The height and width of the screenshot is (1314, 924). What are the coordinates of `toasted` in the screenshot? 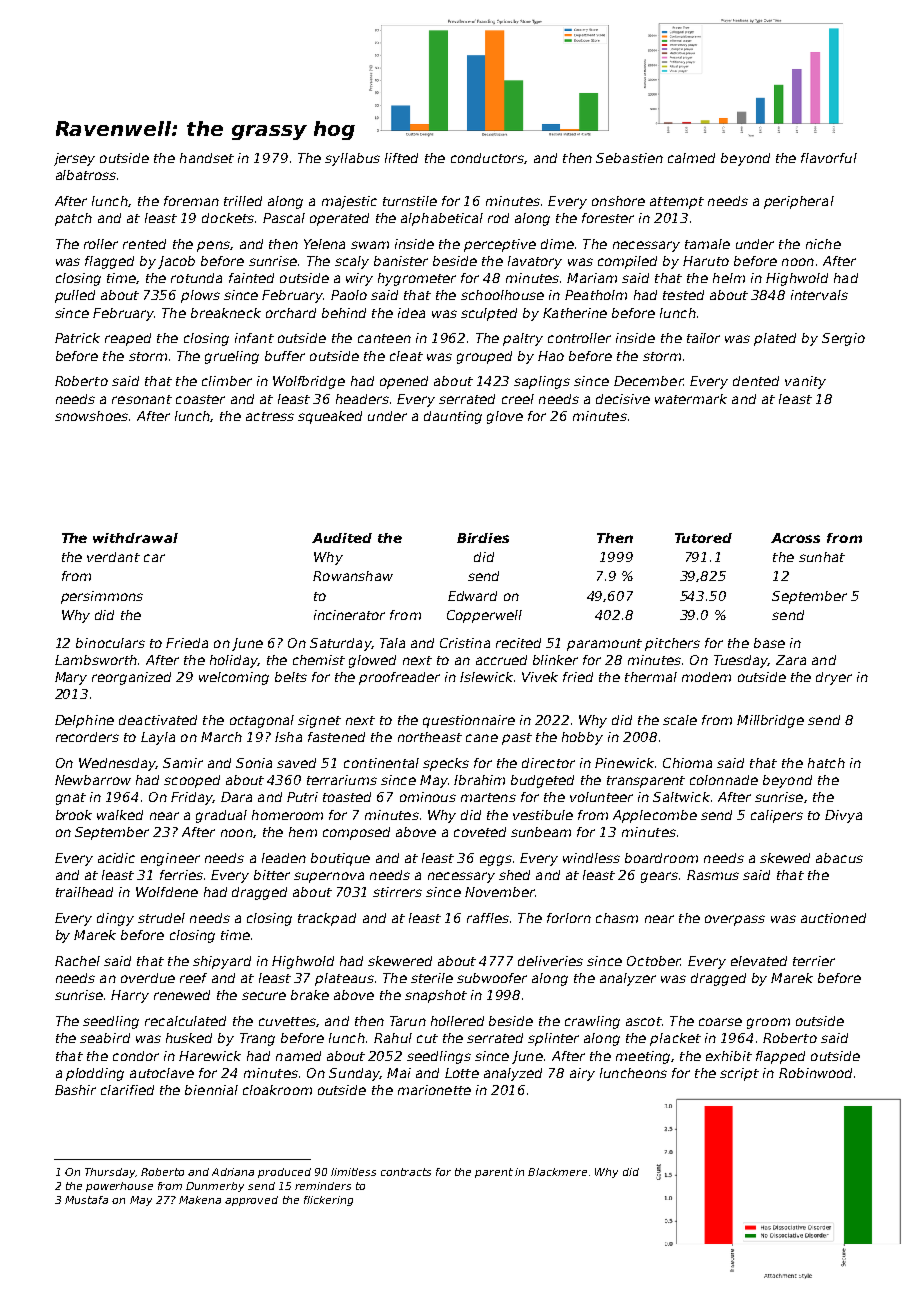 It's located at (347, 797).
